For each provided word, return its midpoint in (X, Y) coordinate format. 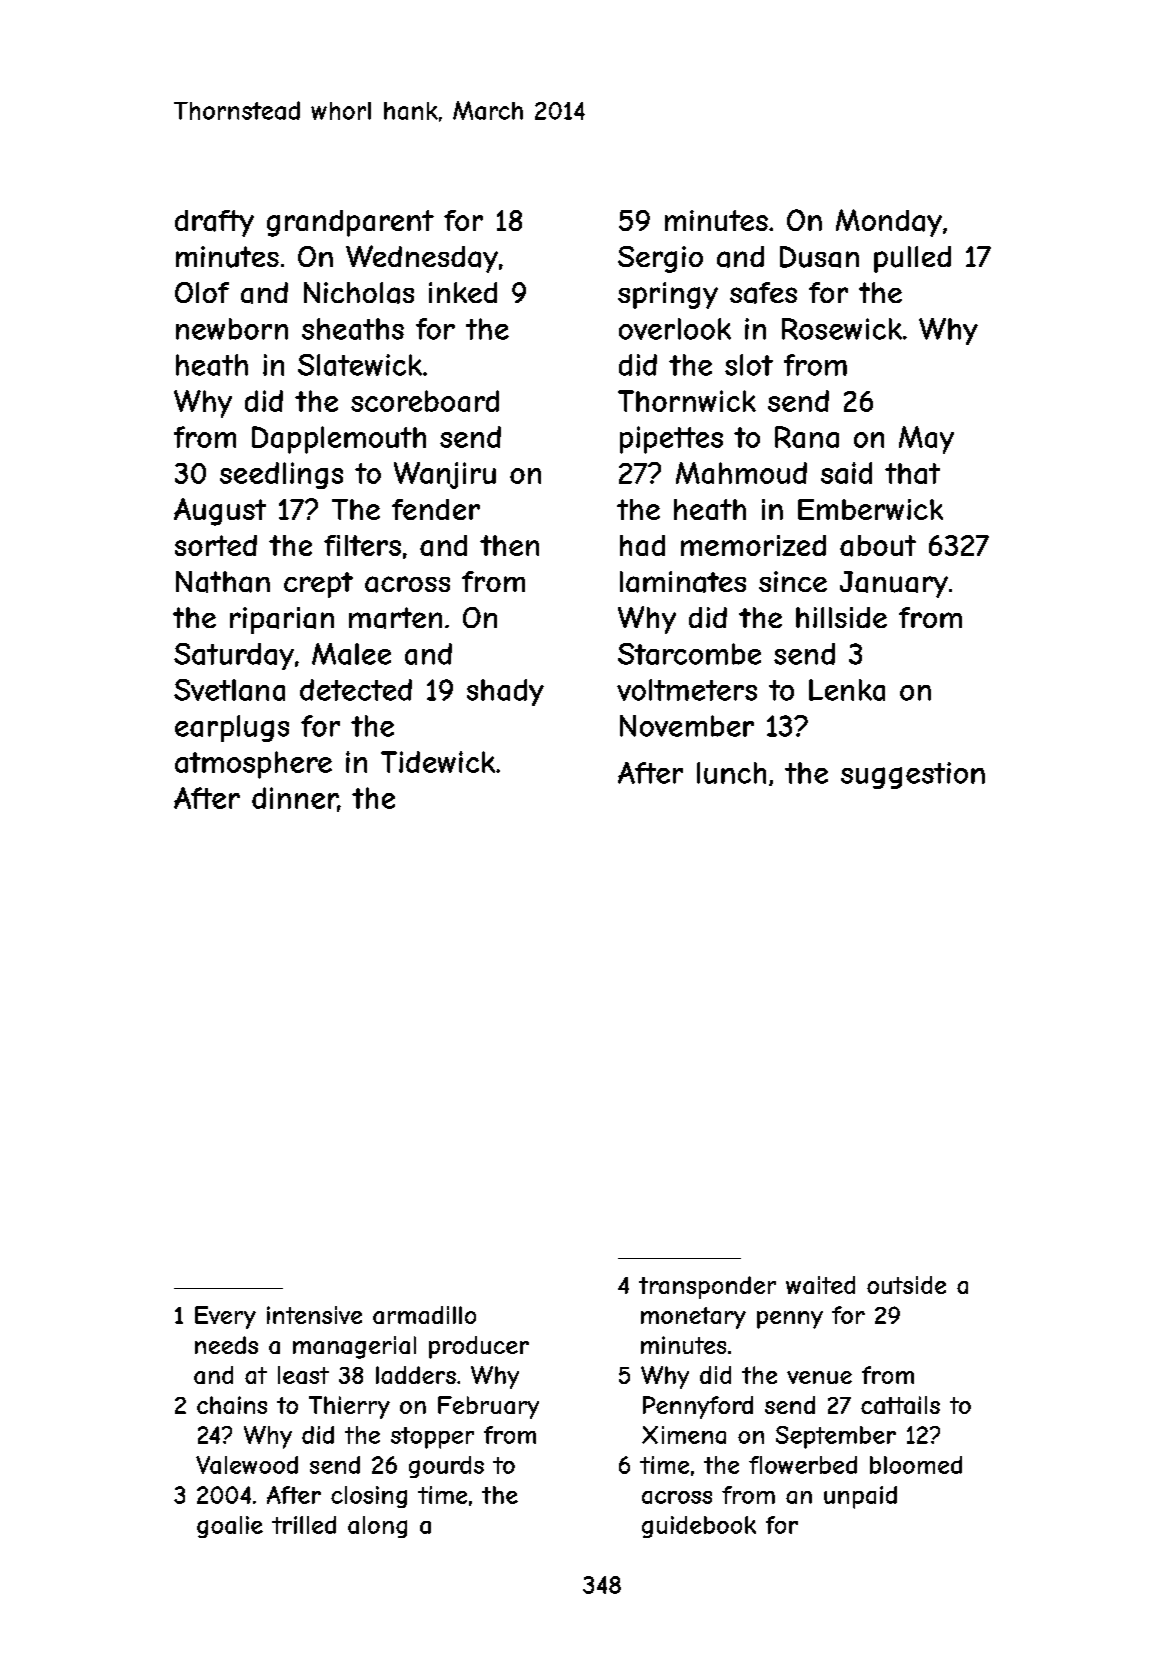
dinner (295, 799)
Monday (889, 223)
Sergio (660, 259)
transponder (707, 1287)
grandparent (350, 223)
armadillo (424, 1315)
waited (820, 1285)
